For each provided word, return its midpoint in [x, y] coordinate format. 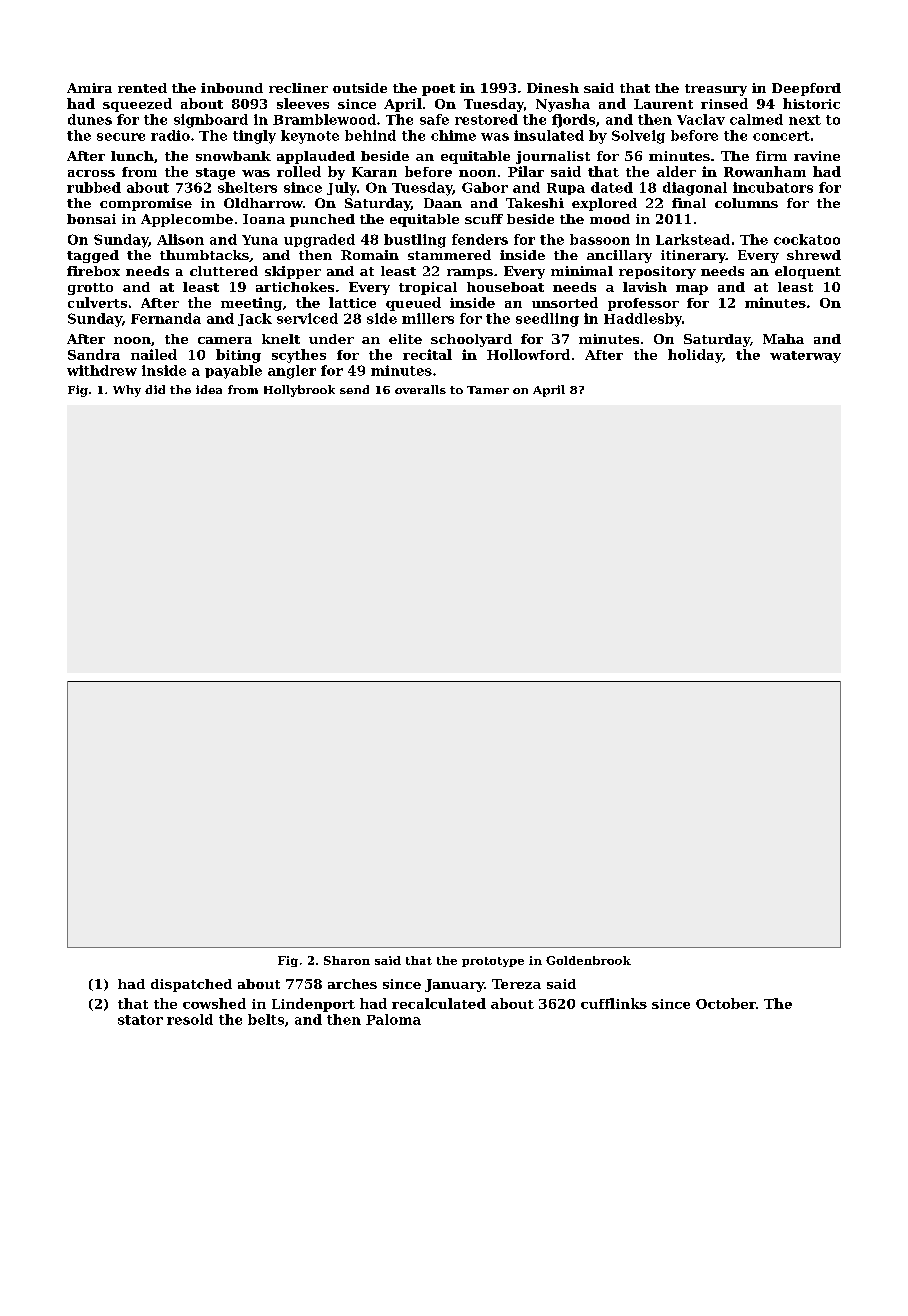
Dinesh [553, 88]
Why [127, 391]
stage [215, 174]
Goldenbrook [588, 960]
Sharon [347, 960]
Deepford [806, 89]
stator [140, 1020]
